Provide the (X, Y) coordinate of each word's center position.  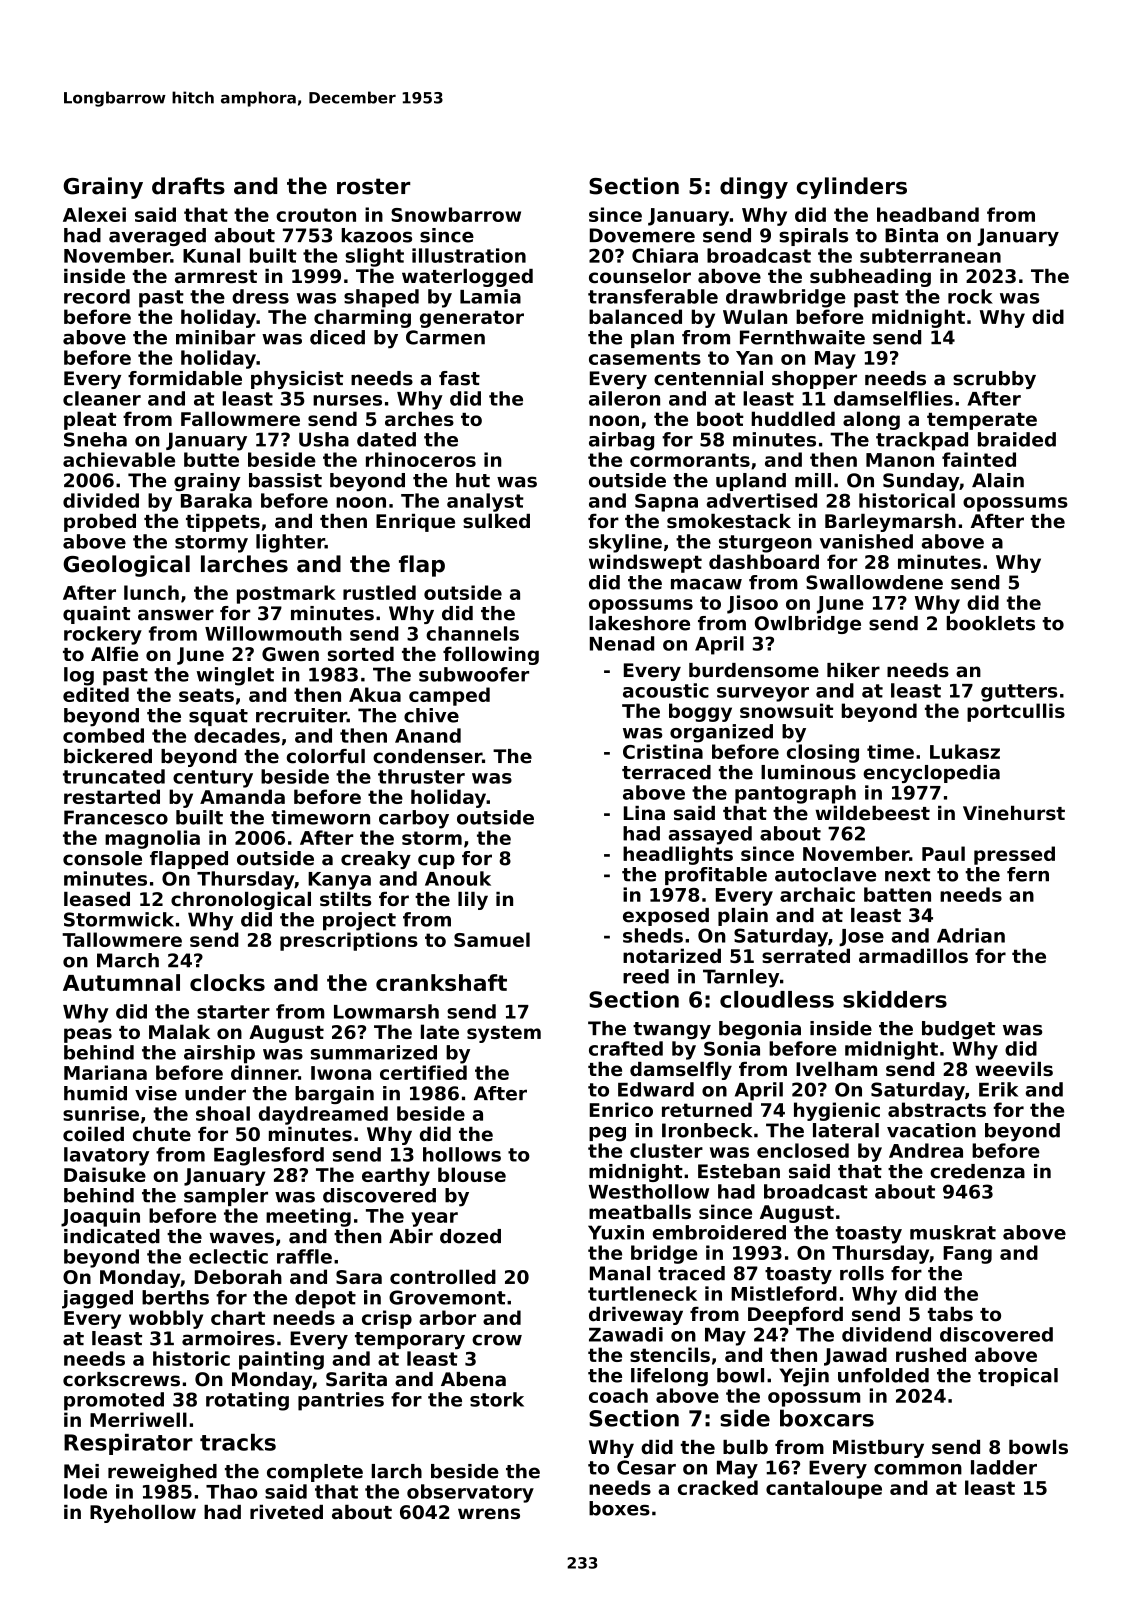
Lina (644, 813)
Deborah (238, 1276)
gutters (1019, 693)
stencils (670, 1354)
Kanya (339, 881)
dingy (754, 188)
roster (373, 186)
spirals (813, 237)
